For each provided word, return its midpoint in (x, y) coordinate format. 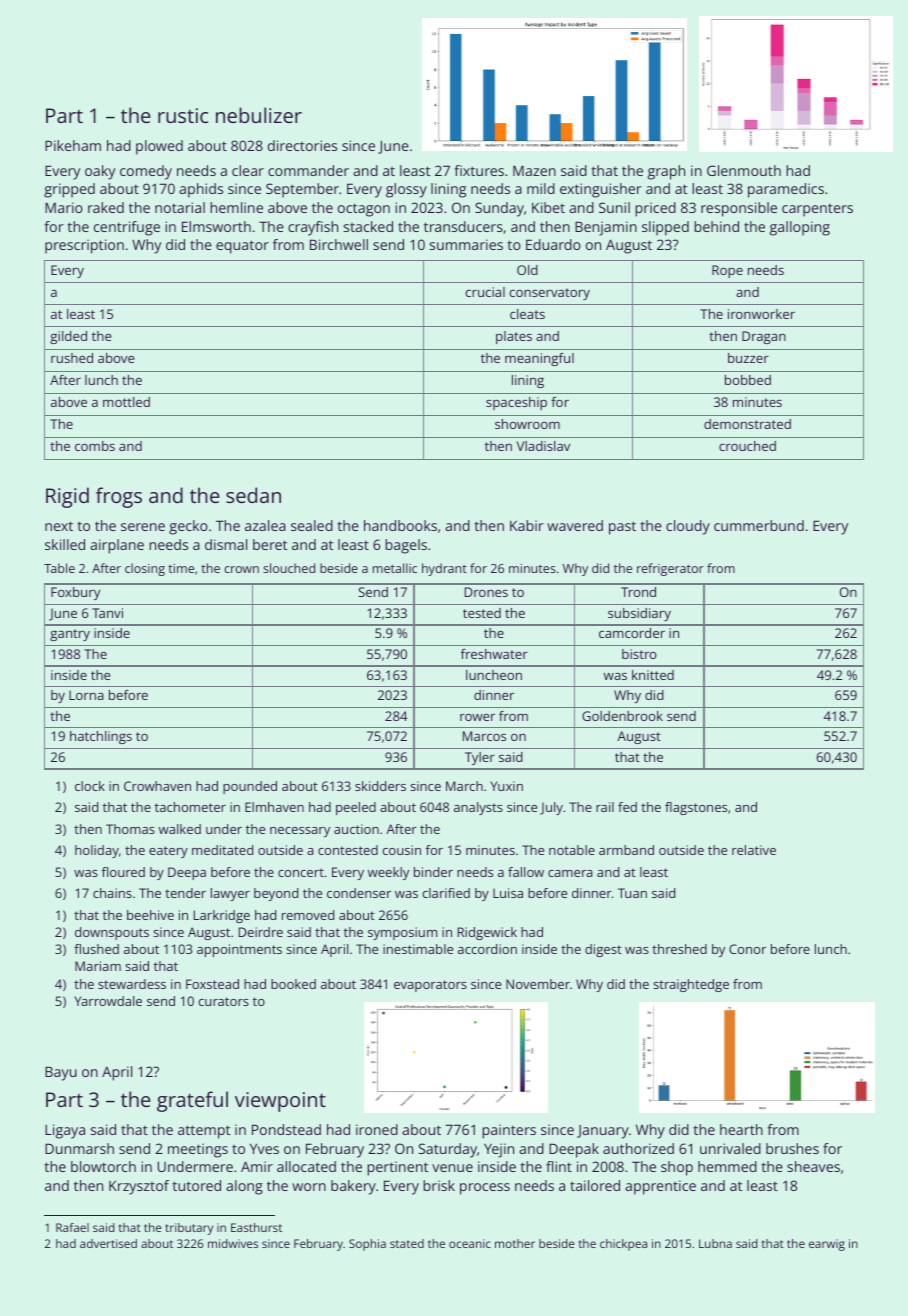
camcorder (632, 633)
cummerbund (759, 525)
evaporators (430, 986)
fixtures (479, 170)
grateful (192, 1101)
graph (666, 172)
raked (106, 207)
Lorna (86, 695)
